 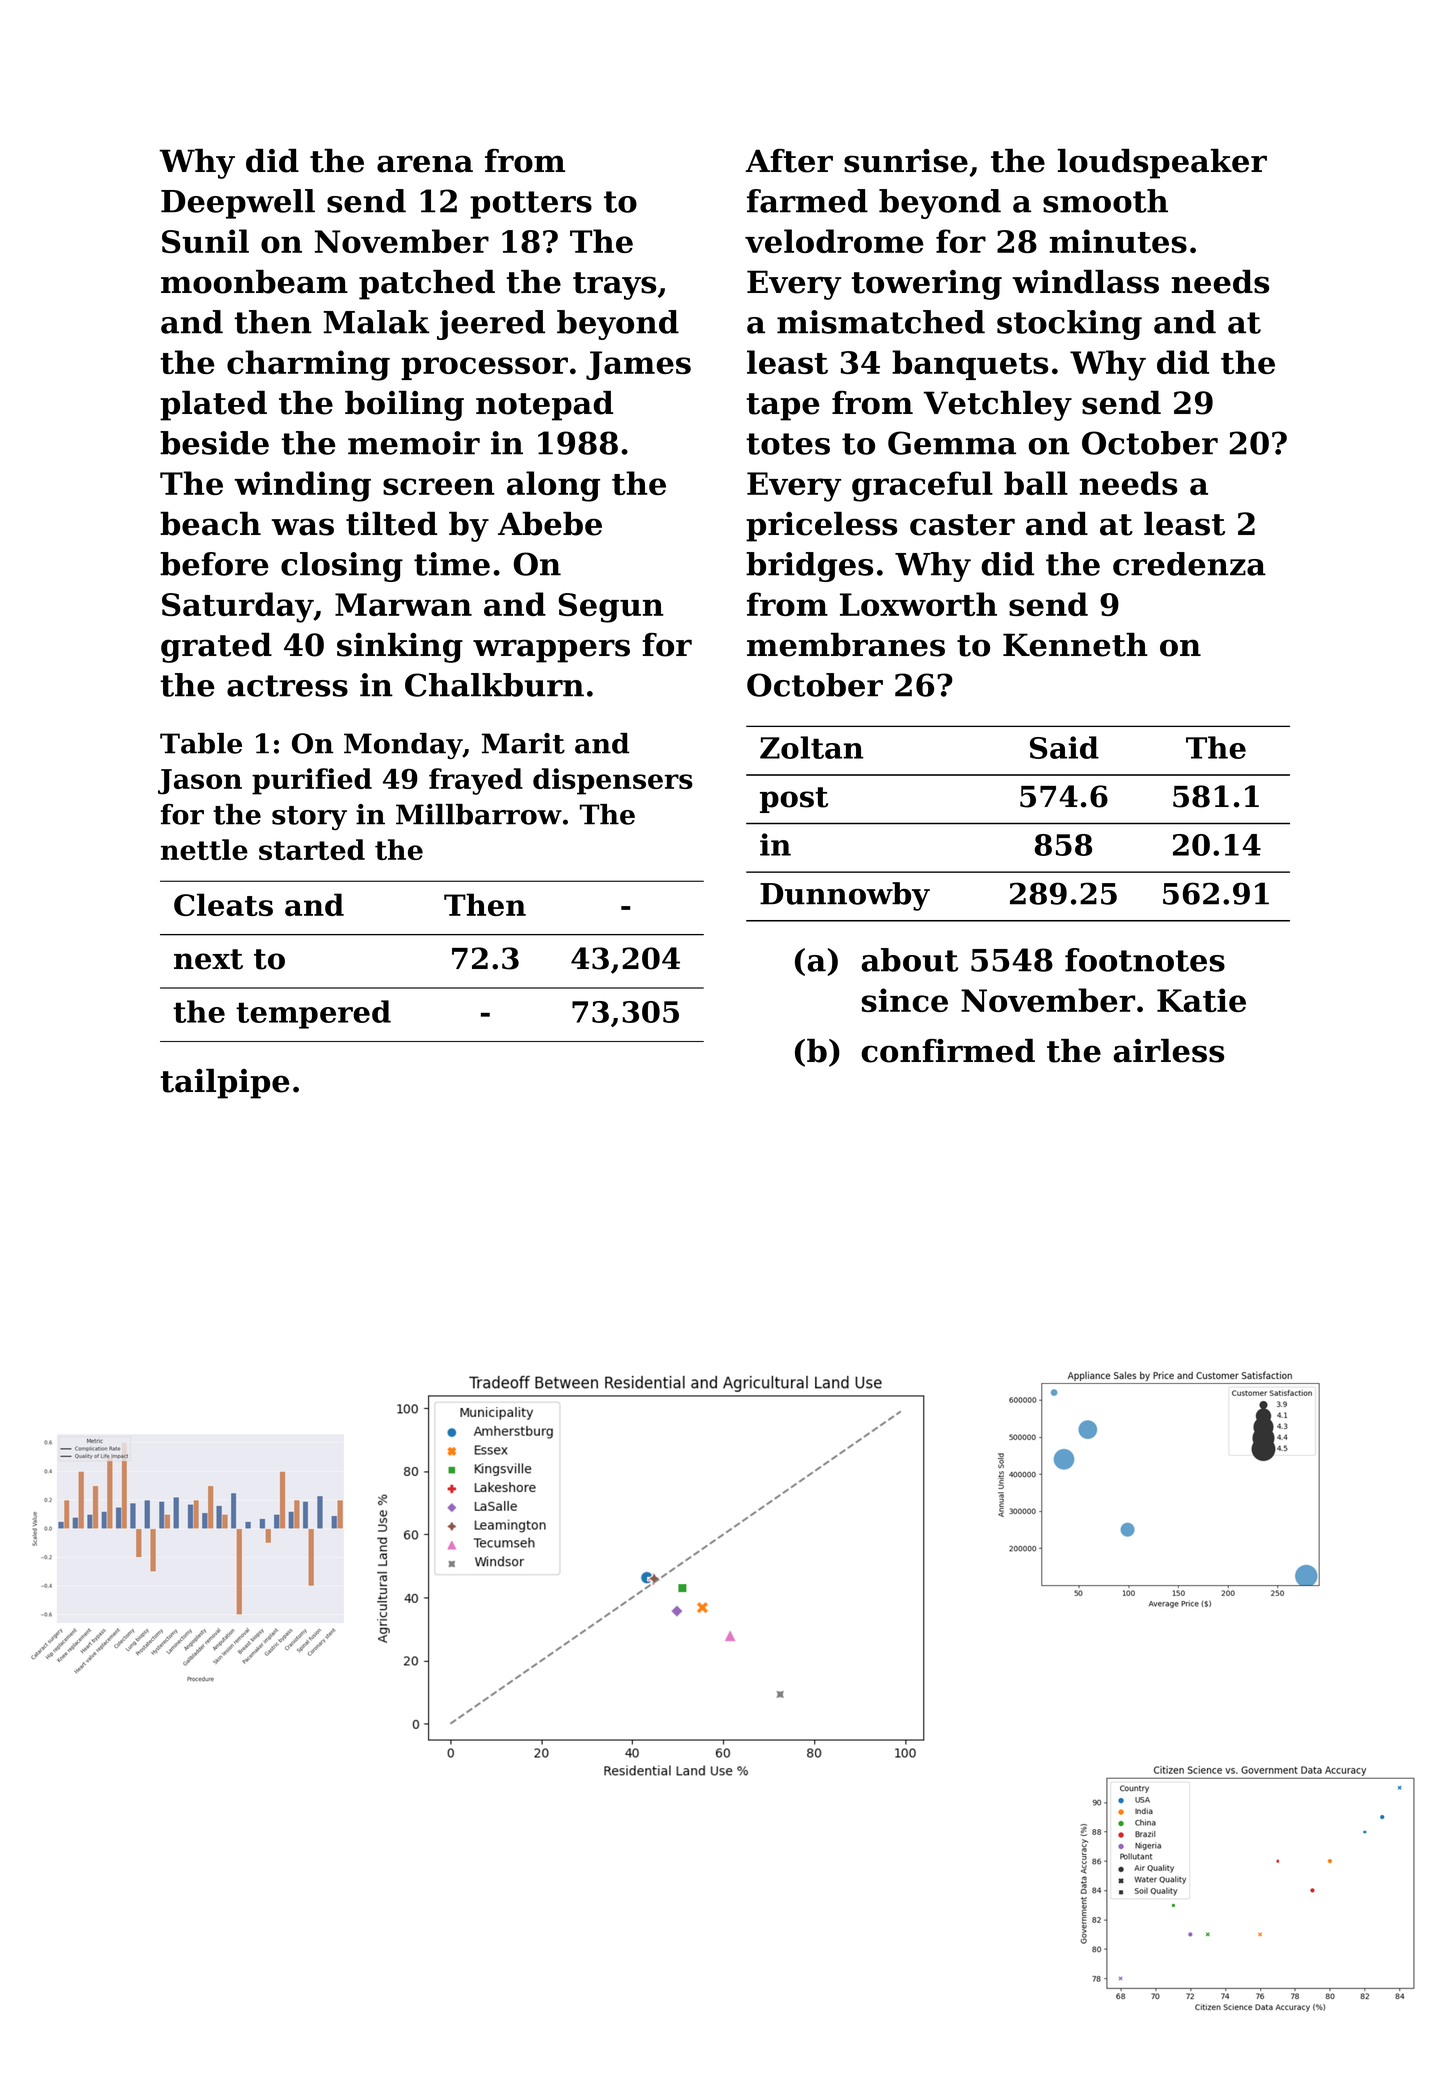 What do you see at coordinates (1075, 645) in the screenshot?
I see `Kenneth` at bounding box center [1075, 645].
